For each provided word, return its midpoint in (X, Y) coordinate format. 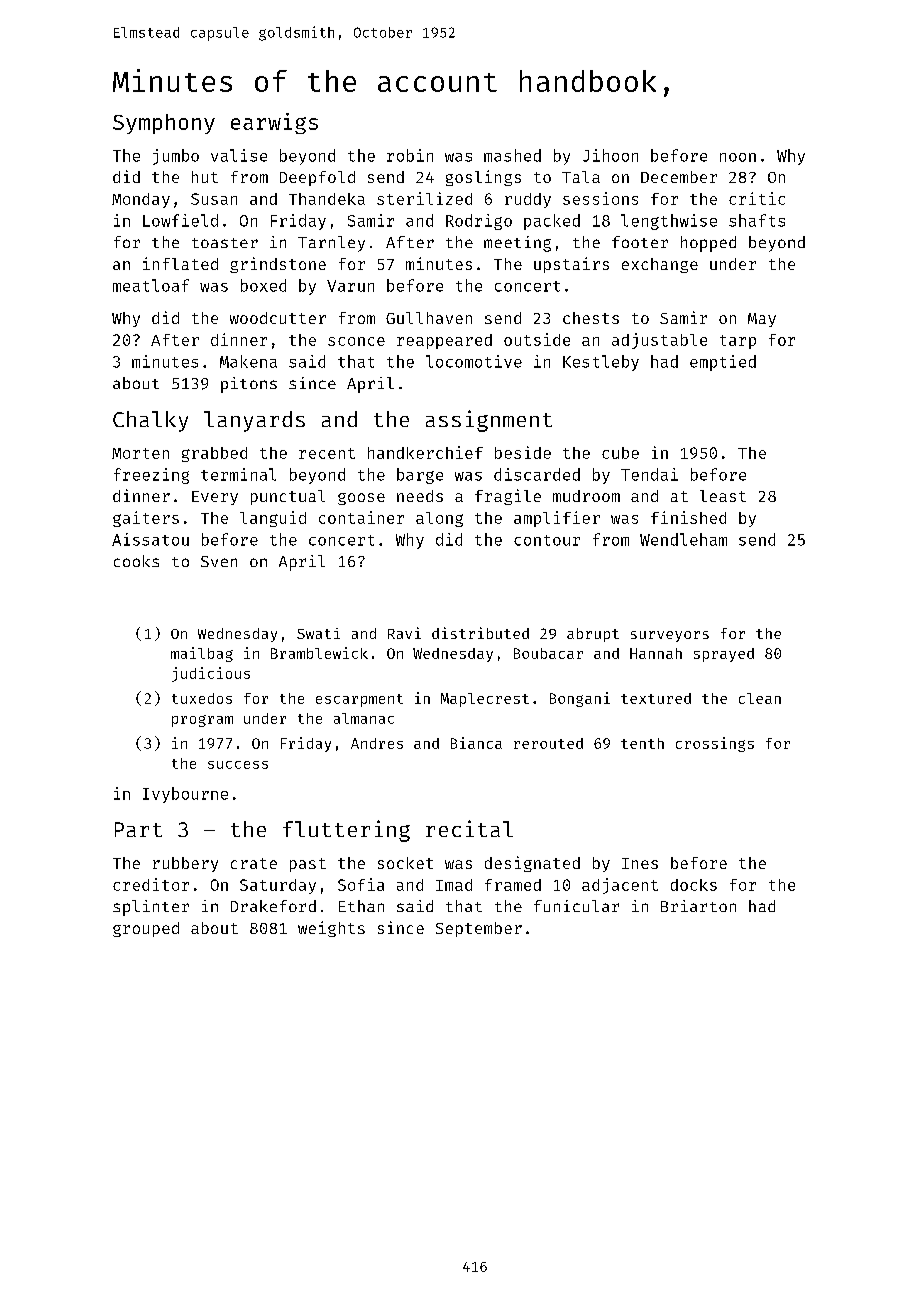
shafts (757, 220)
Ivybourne (185, 795)
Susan (214, 199)
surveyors (670, 636)
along (439, 519)
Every (215, 498)
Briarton (698, 906)
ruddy (528, 200)
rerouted (548, 743)
